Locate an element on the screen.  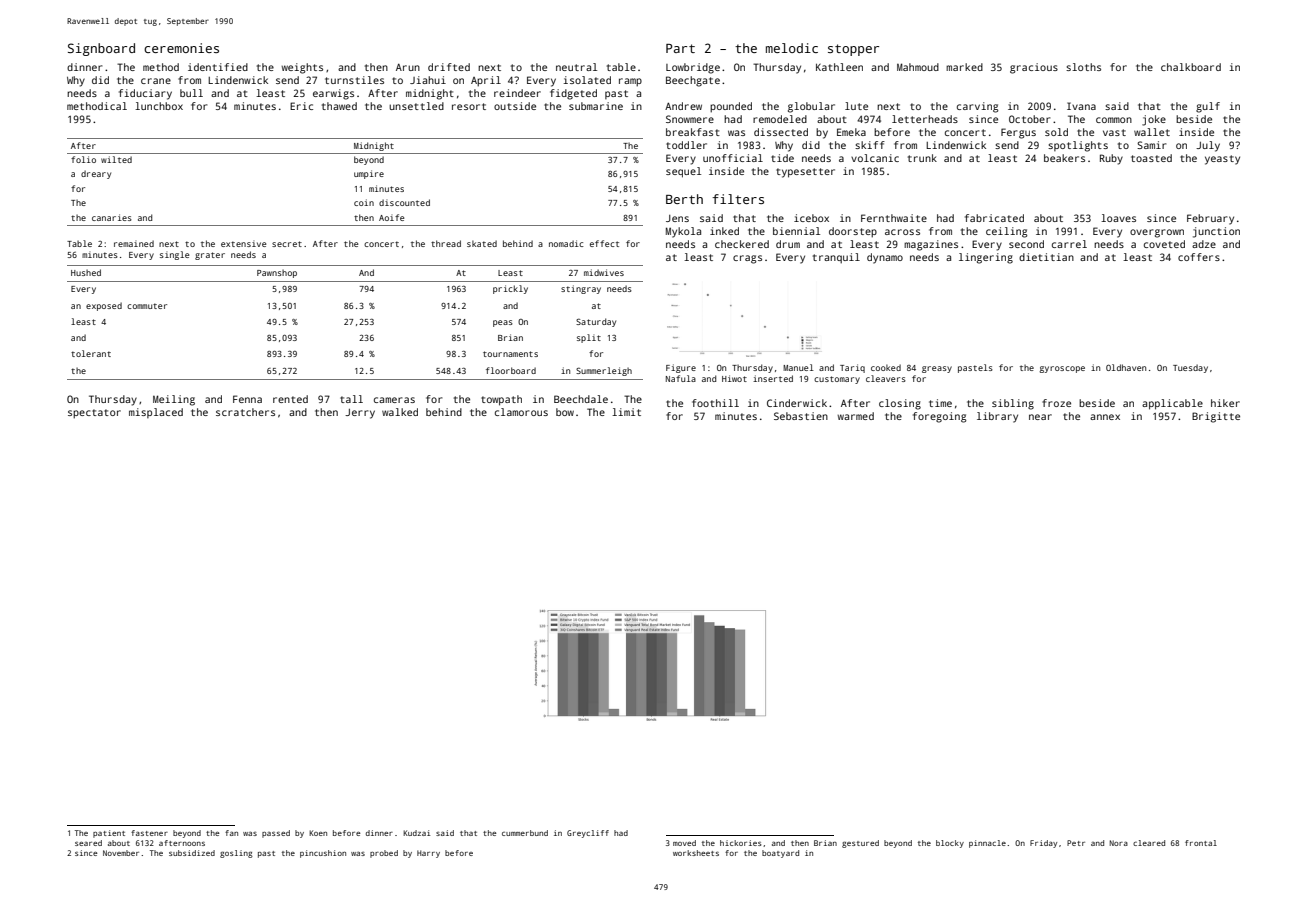
drifted is located at coordinates (449, 67).
